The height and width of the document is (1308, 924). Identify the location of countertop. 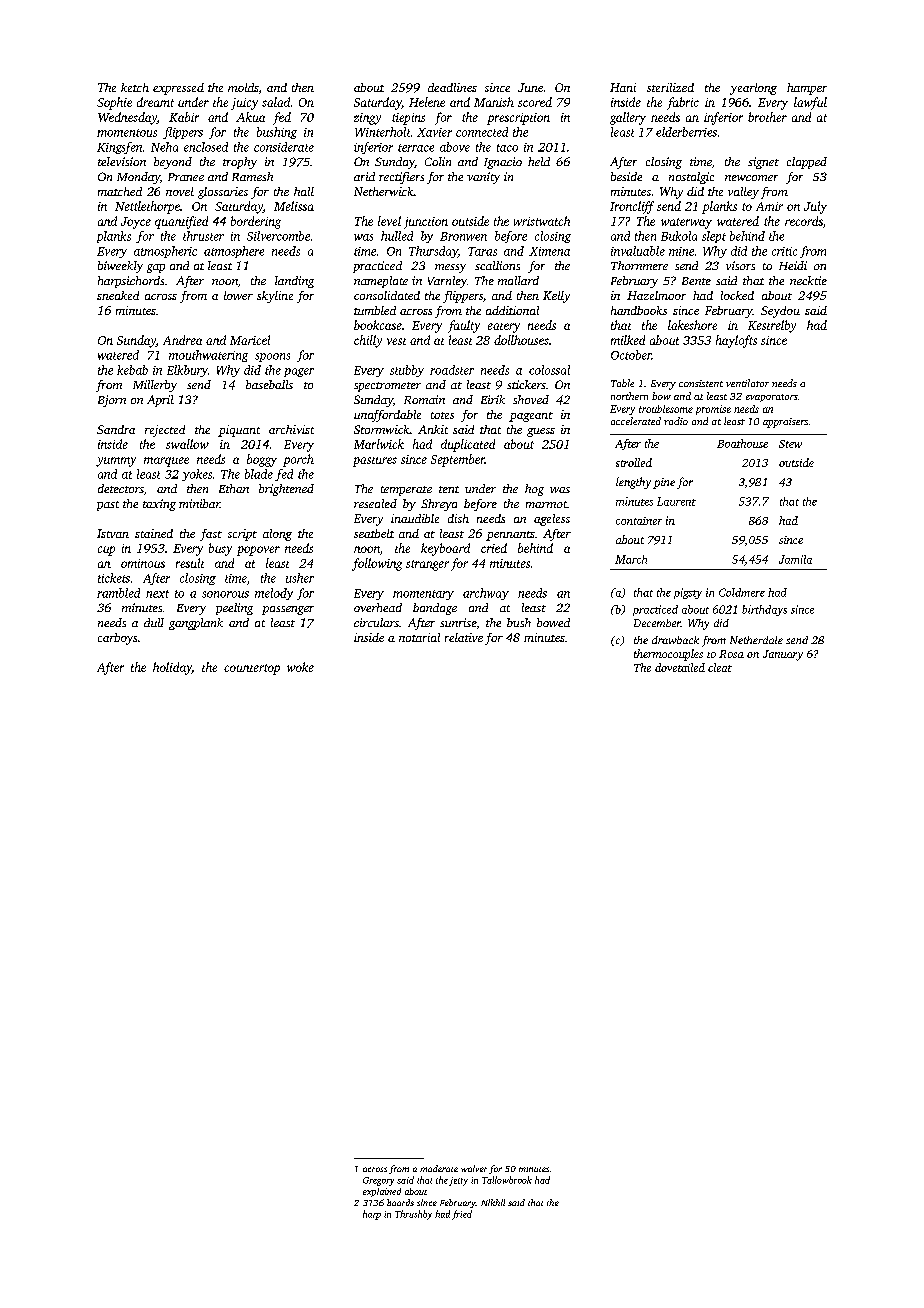
(252, 669).
